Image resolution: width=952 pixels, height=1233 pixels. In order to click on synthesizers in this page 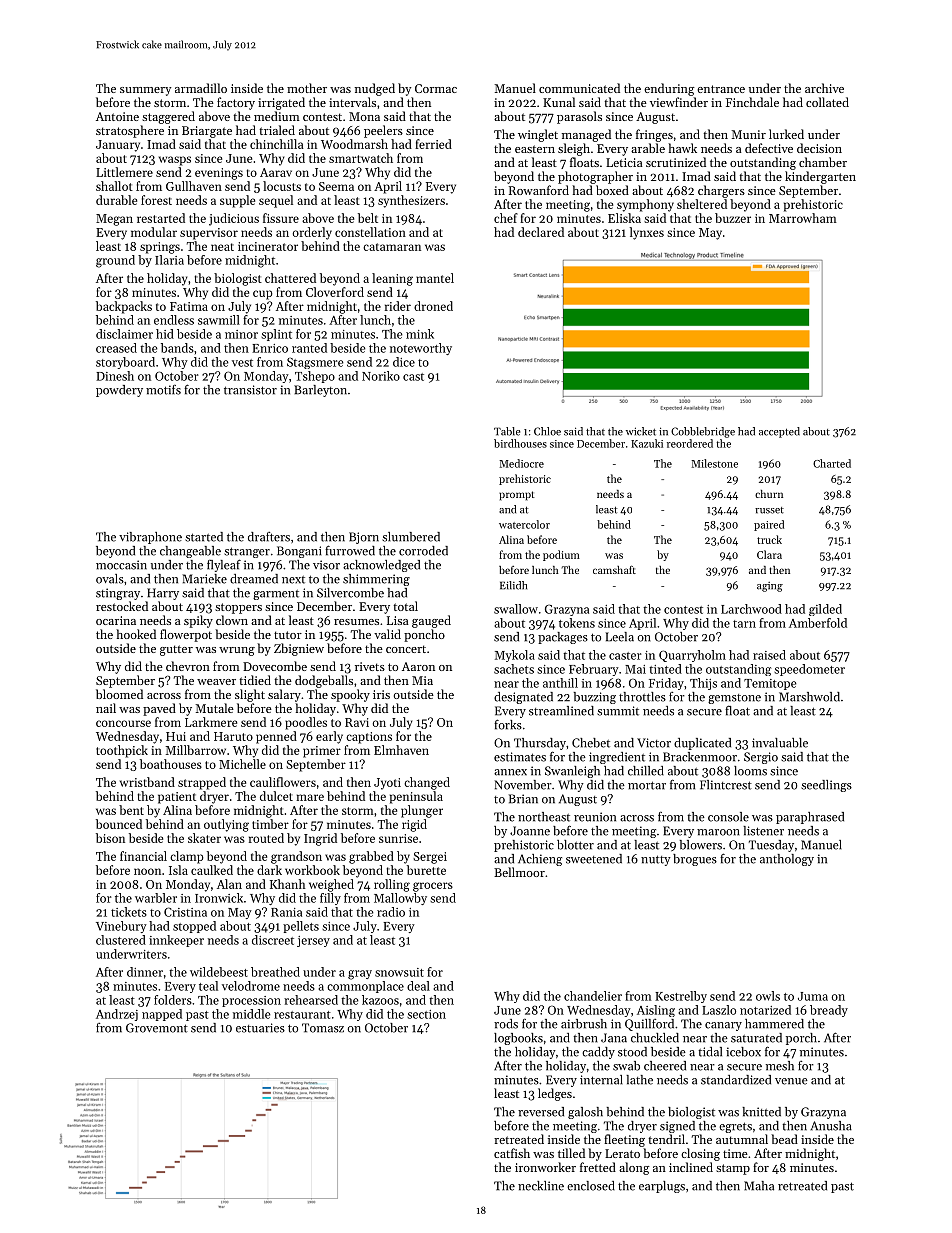, I will do `click(411, 201)`.
